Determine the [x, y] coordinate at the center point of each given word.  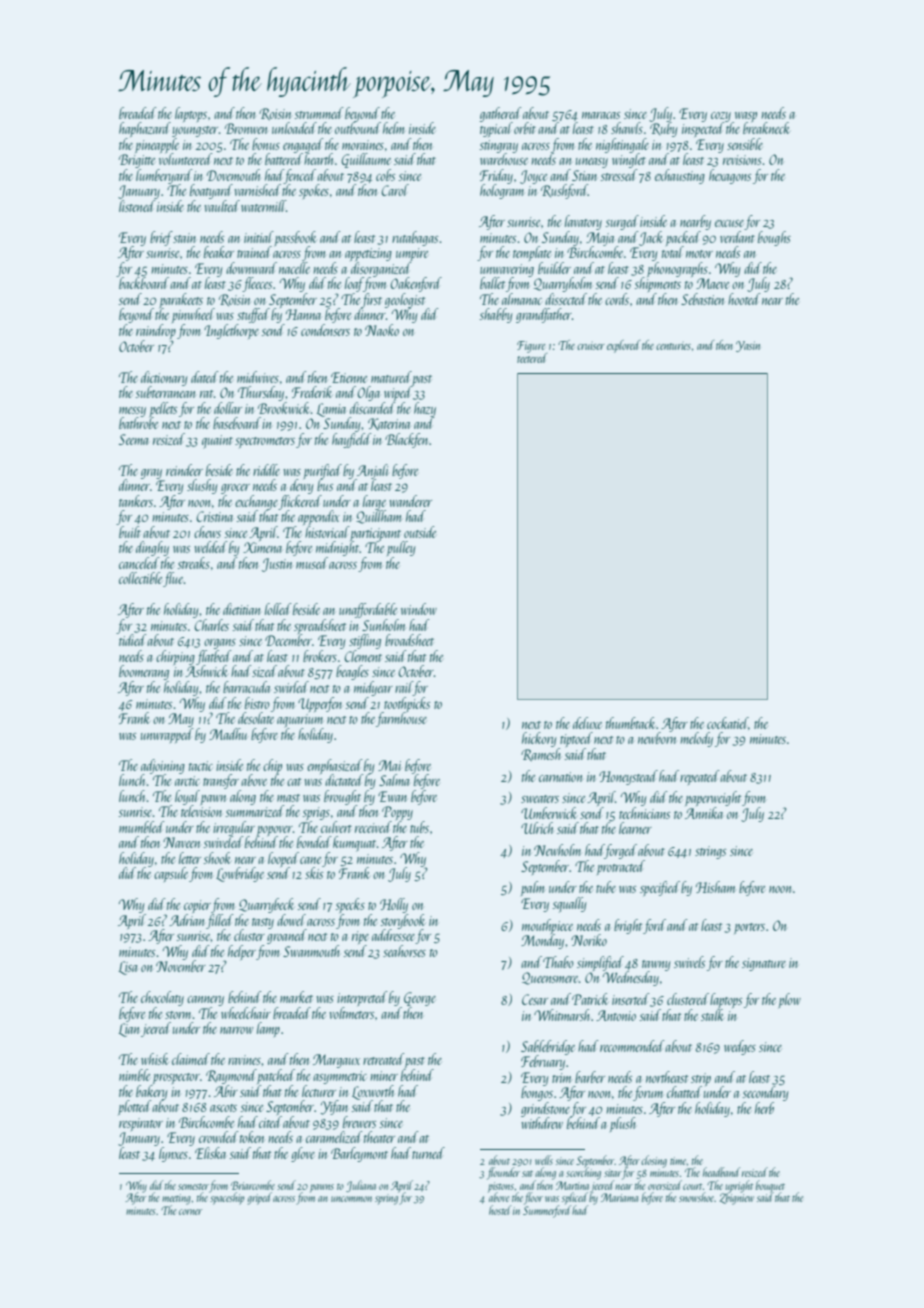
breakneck [766, 128]
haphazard [145, 129]
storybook [403, 921]
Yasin [748, 346]
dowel [291, 920]
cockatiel [728, 723]
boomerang [144, 672]
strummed [319, 113]
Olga [368, 393]
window [419, 609]
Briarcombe [253, 1185]
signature [764, 964]
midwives [258, 377]
